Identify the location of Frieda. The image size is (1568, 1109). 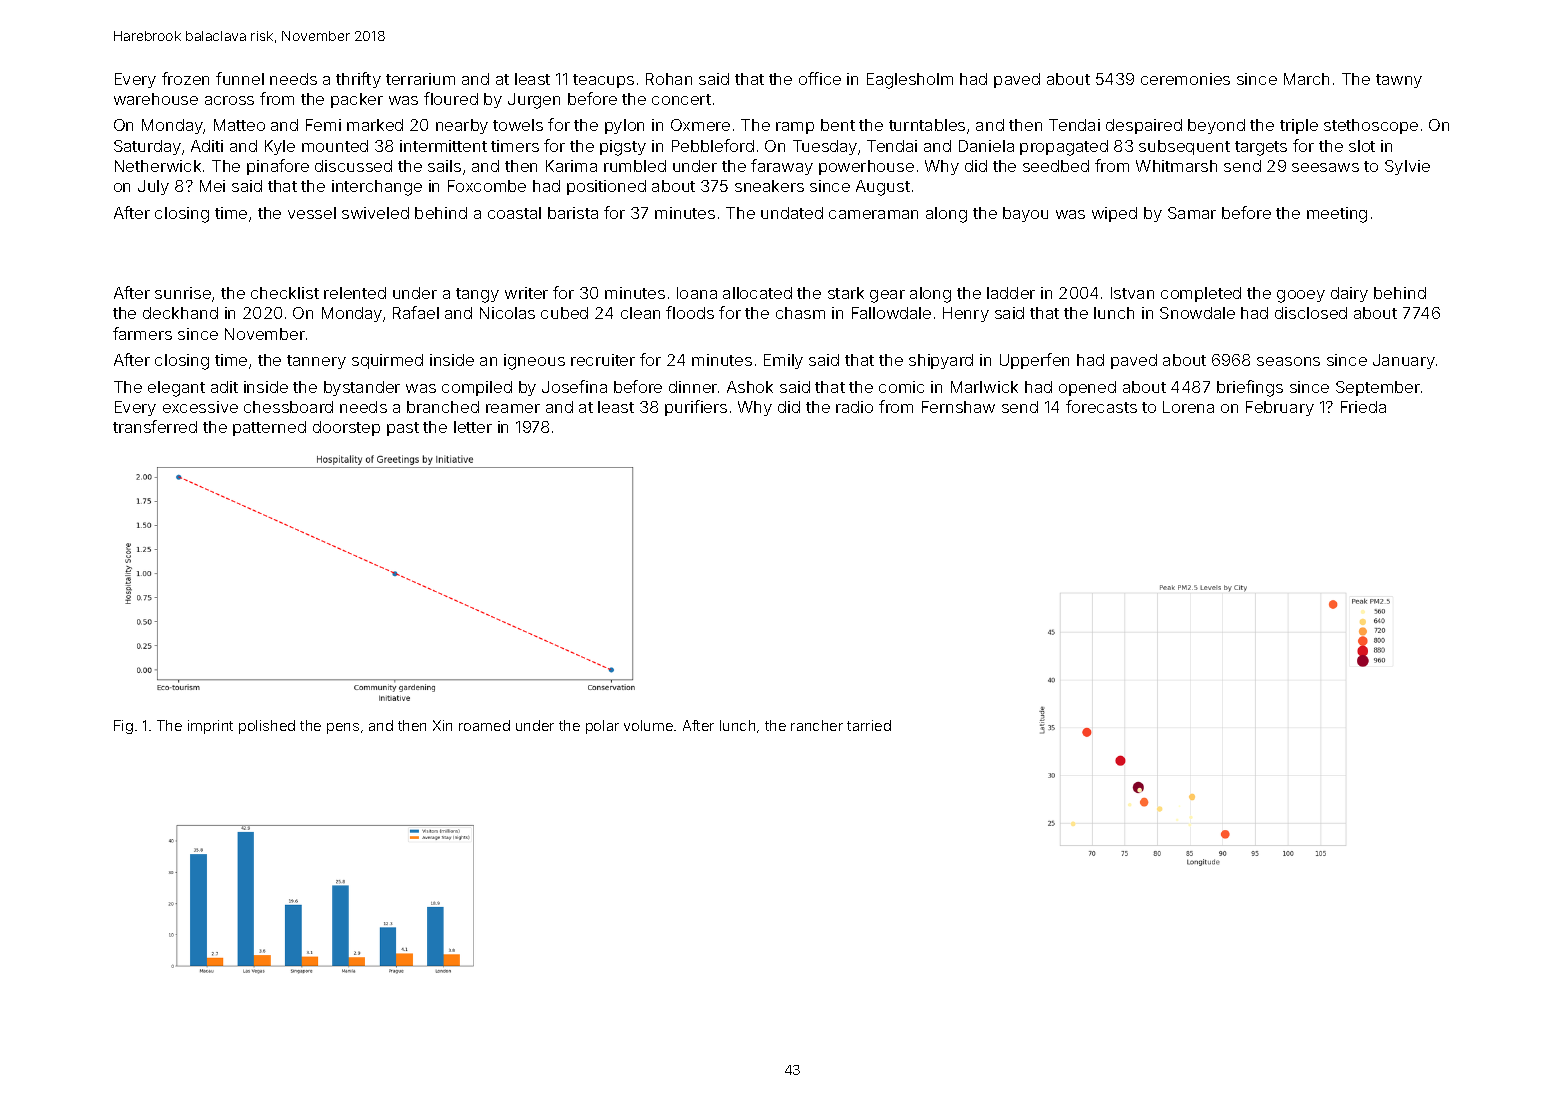
(1363, 407).
